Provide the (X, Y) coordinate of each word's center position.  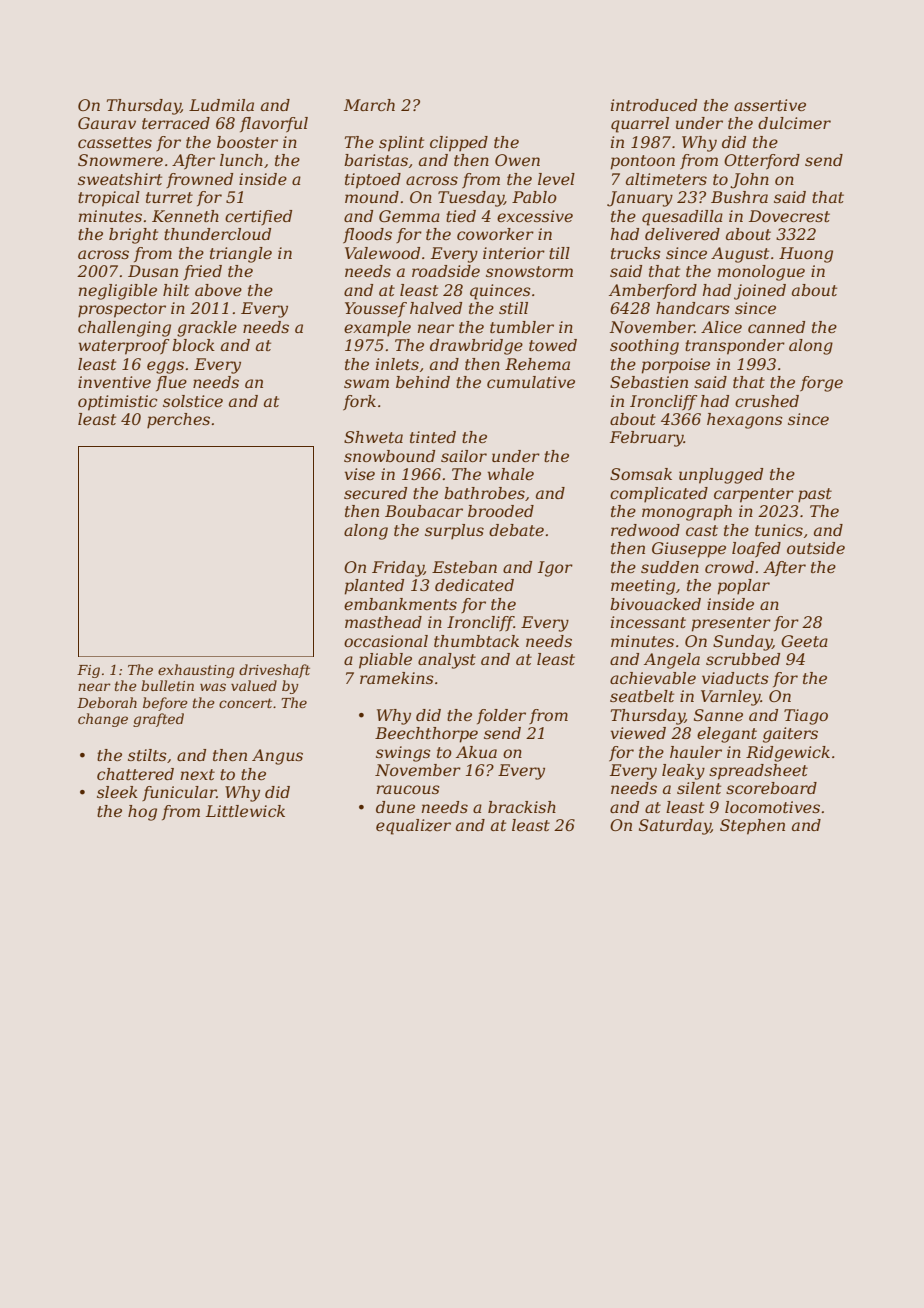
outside (816, 548)
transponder (735, 347)
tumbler (522, 327)
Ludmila (221, 105)
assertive (770, 105)
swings (403, 754)
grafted (158, 720)
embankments (400, 604)
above (218, 290)
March (369, 105)
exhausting (196, 671)
